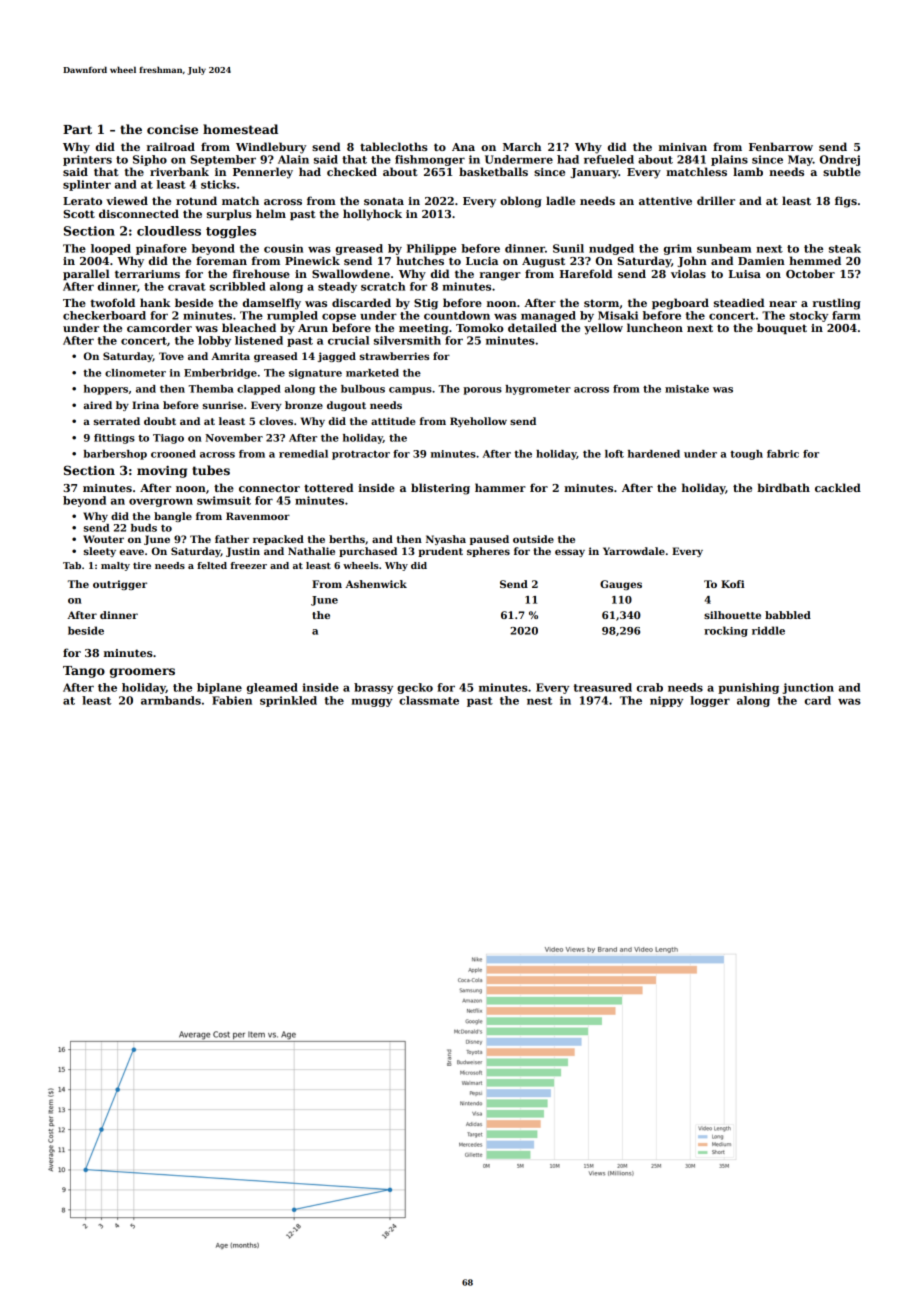  Describe the element at coordinates (716, 200) in the page. I see `driller` at that location.
